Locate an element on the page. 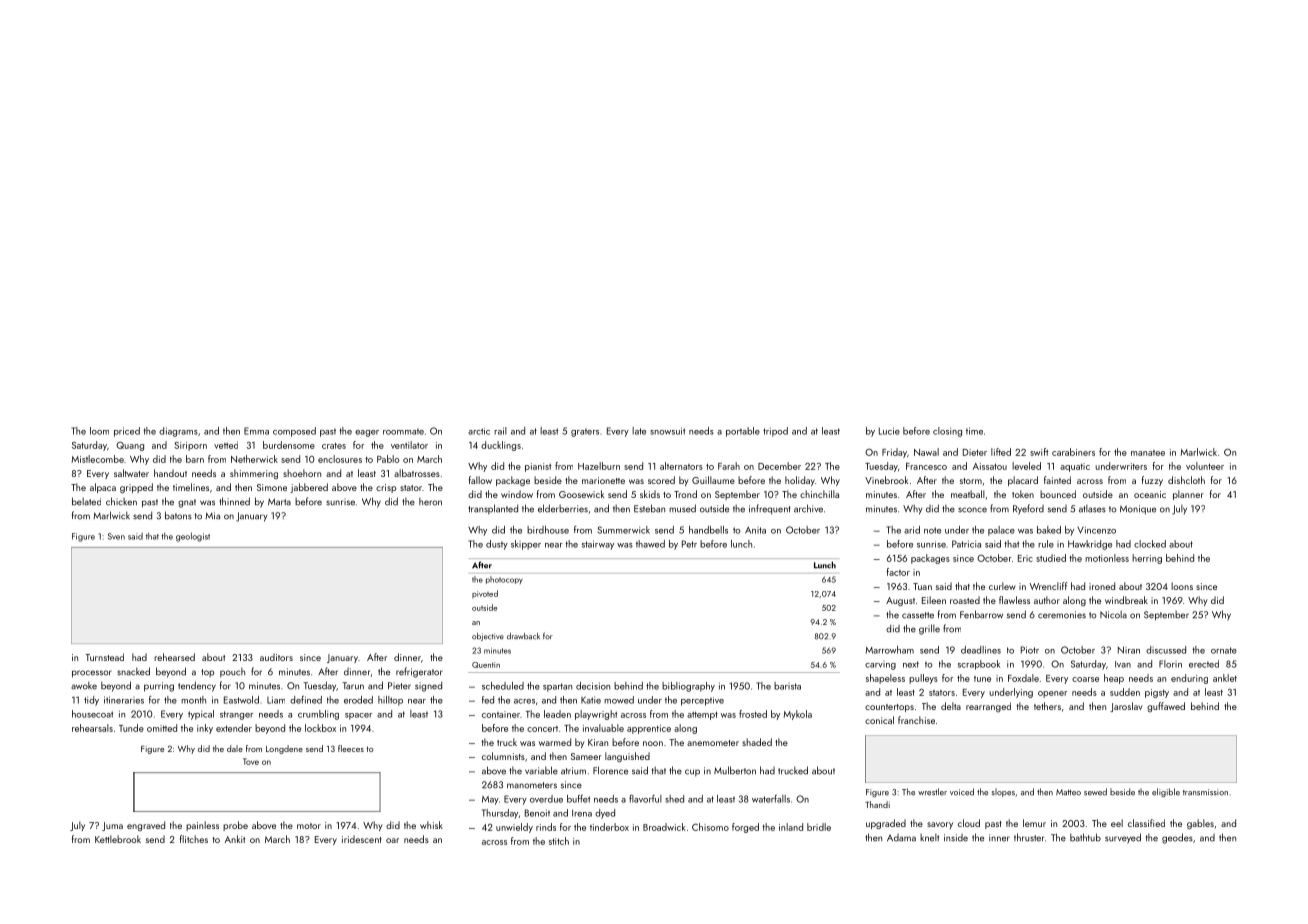 The height and width of the page is (924, 1308). warmed is located at coordinates (555, 742).
